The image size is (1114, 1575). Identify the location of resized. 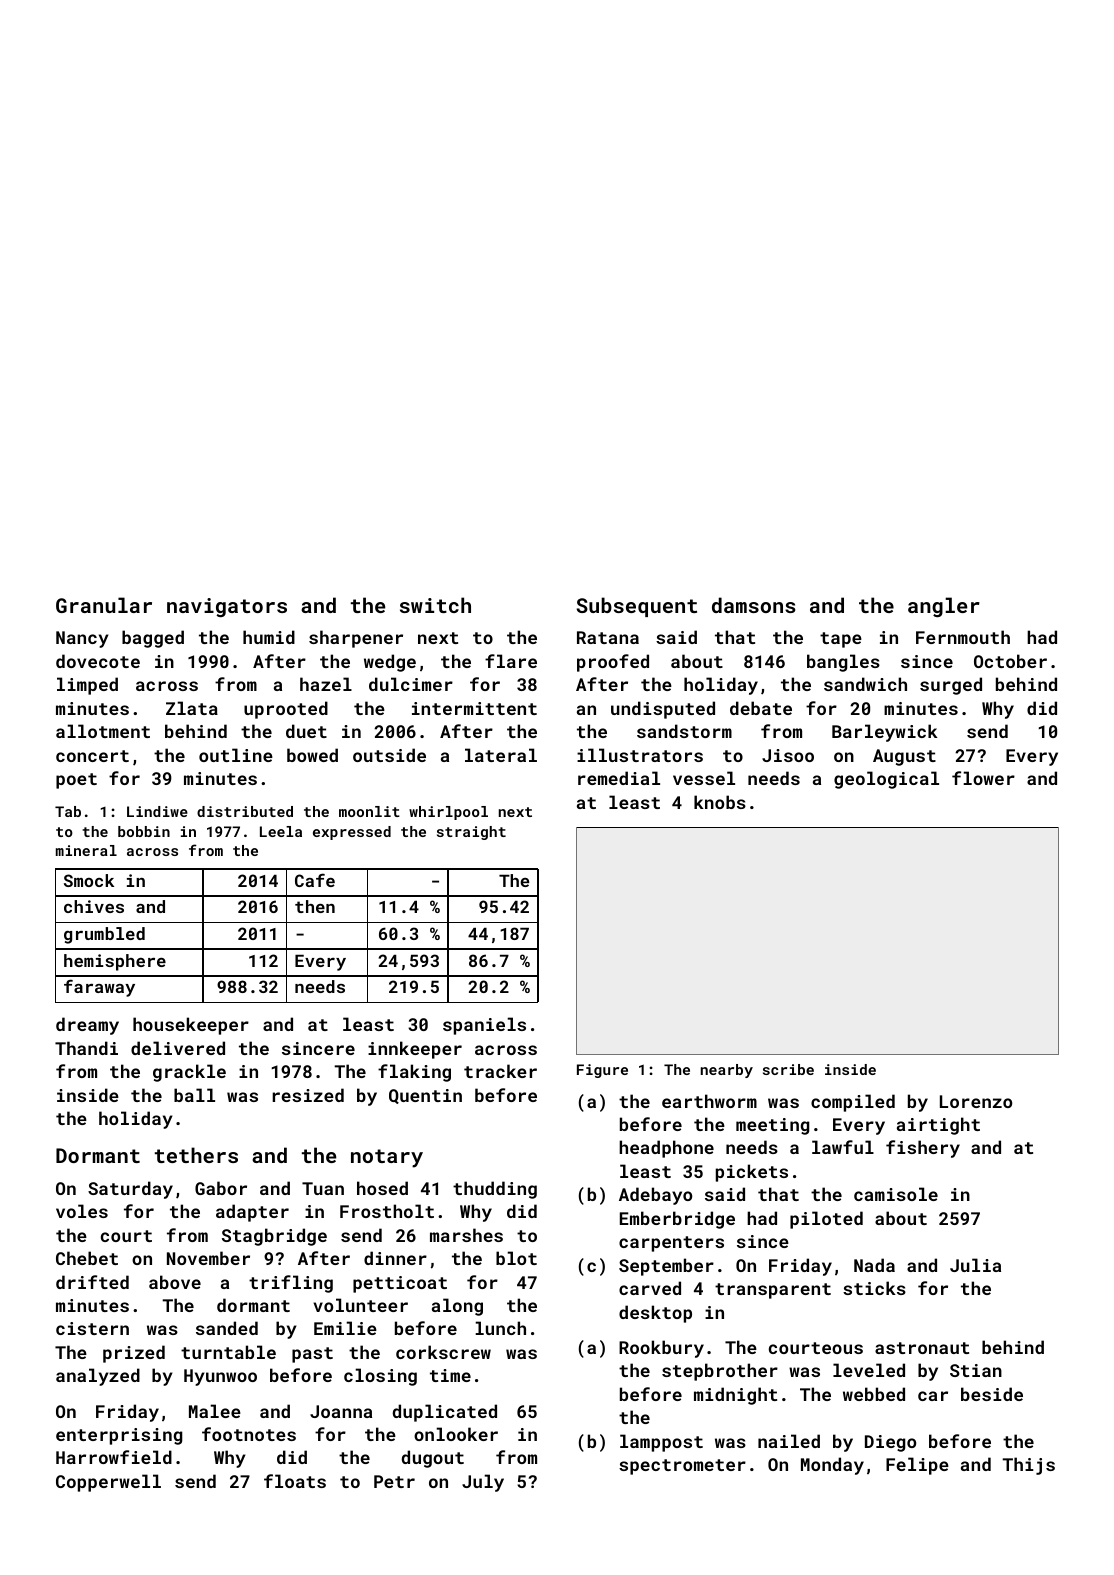
(308, 1095).
